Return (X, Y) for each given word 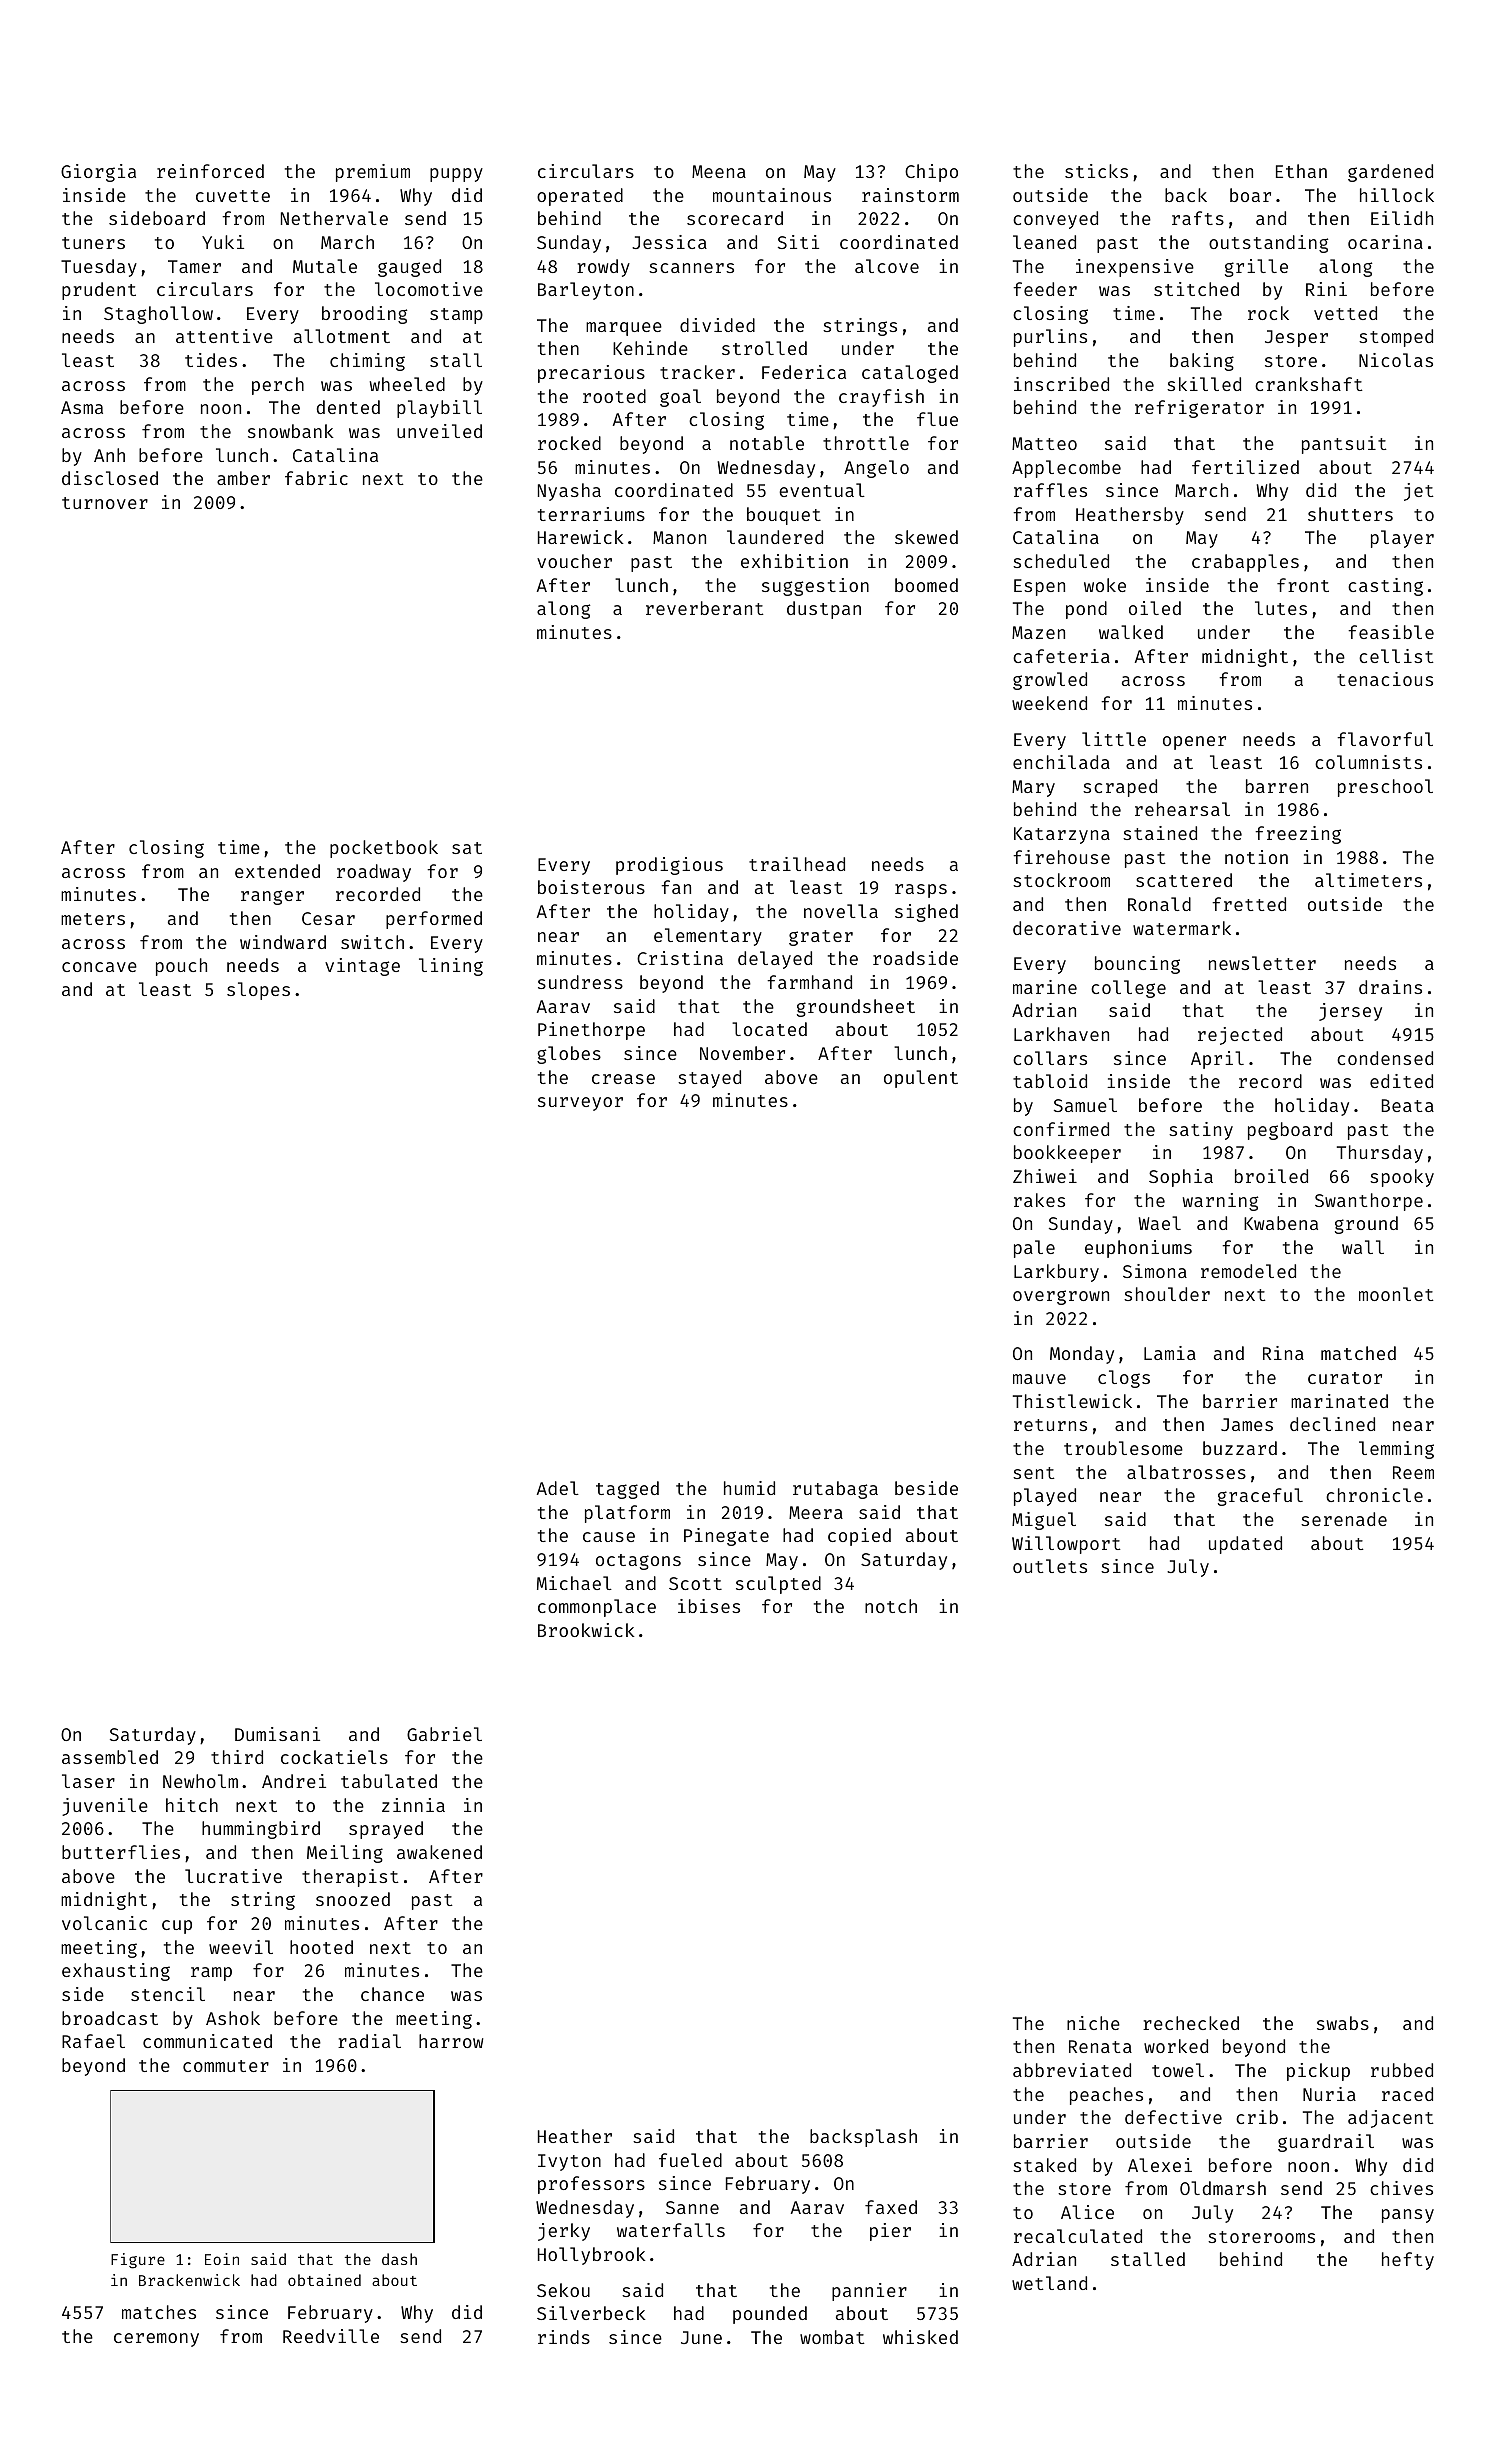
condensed (1385, 1058)
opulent (921, 1079)
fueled (690, 2160)
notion (1256, 857)
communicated (207, 2041)
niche (1093, 2023)
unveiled (439, 431)
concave (99, 967)
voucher (574, 561)
